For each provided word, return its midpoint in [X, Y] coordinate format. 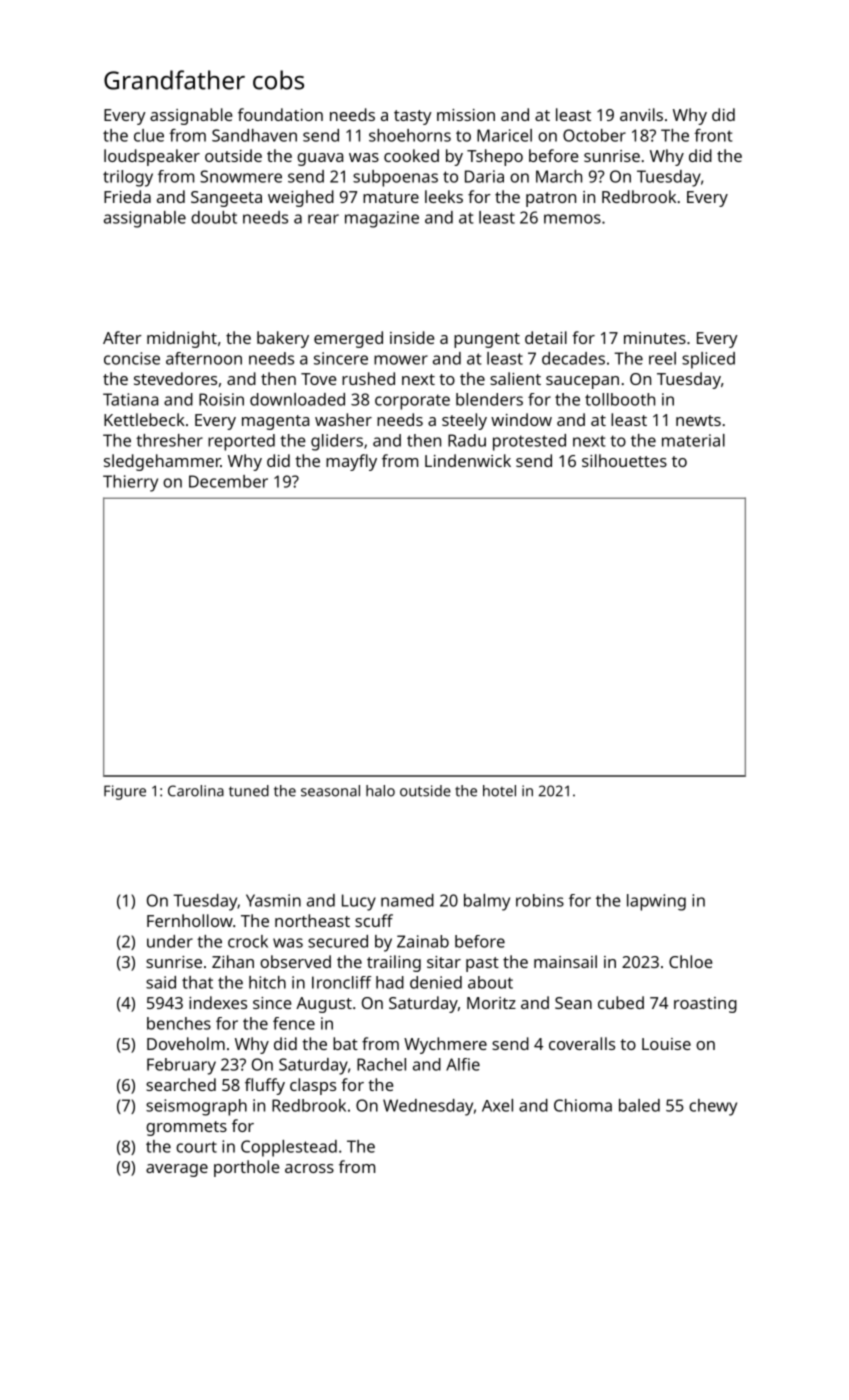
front [713, 135]
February [181, 1066]
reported [241, 442]
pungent [487, 340]
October [594, 135]
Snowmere [241, 176]
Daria [484, 176]
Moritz [491, 1003]
